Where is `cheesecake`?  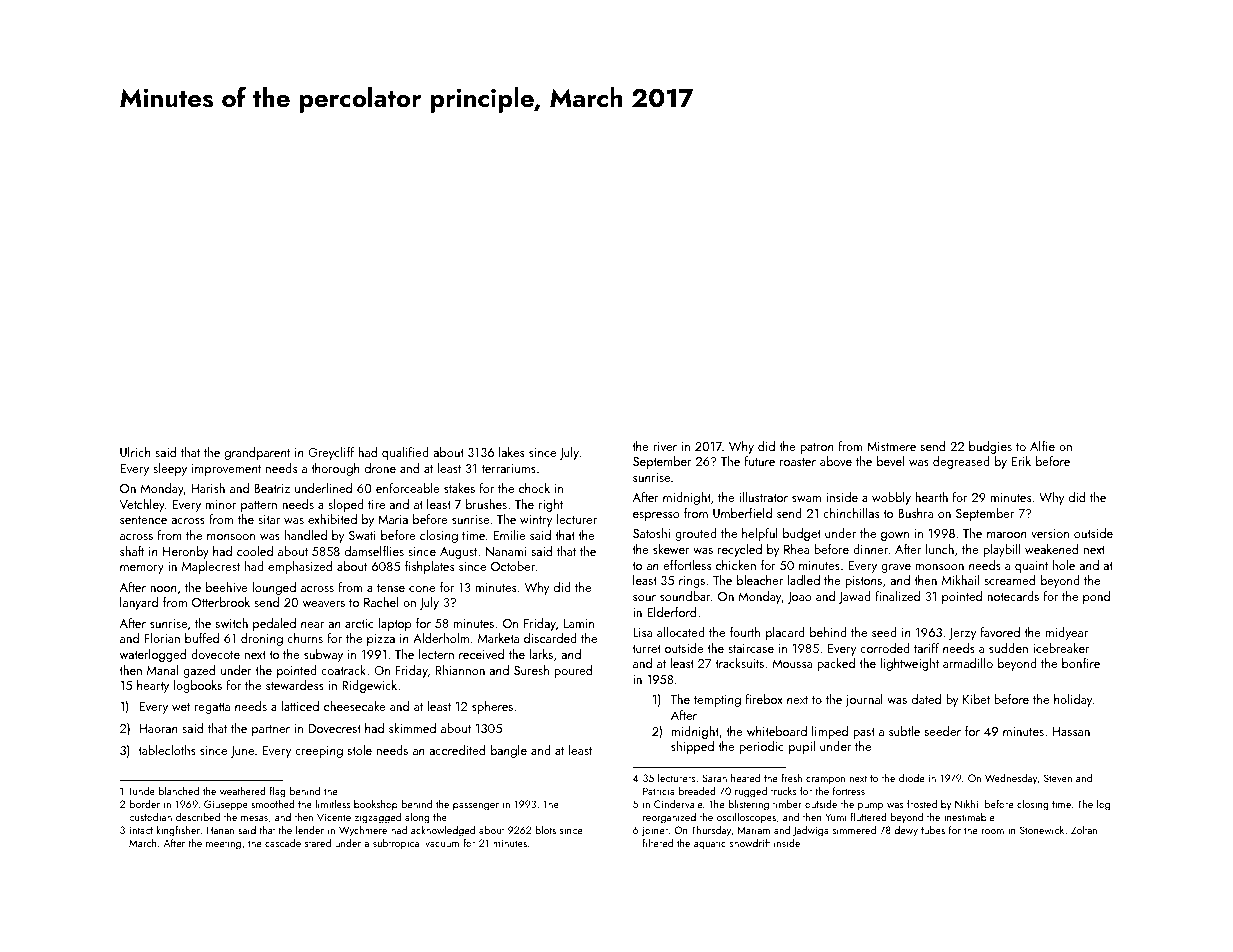 cheesecake is located at coordinates (355, 706).
